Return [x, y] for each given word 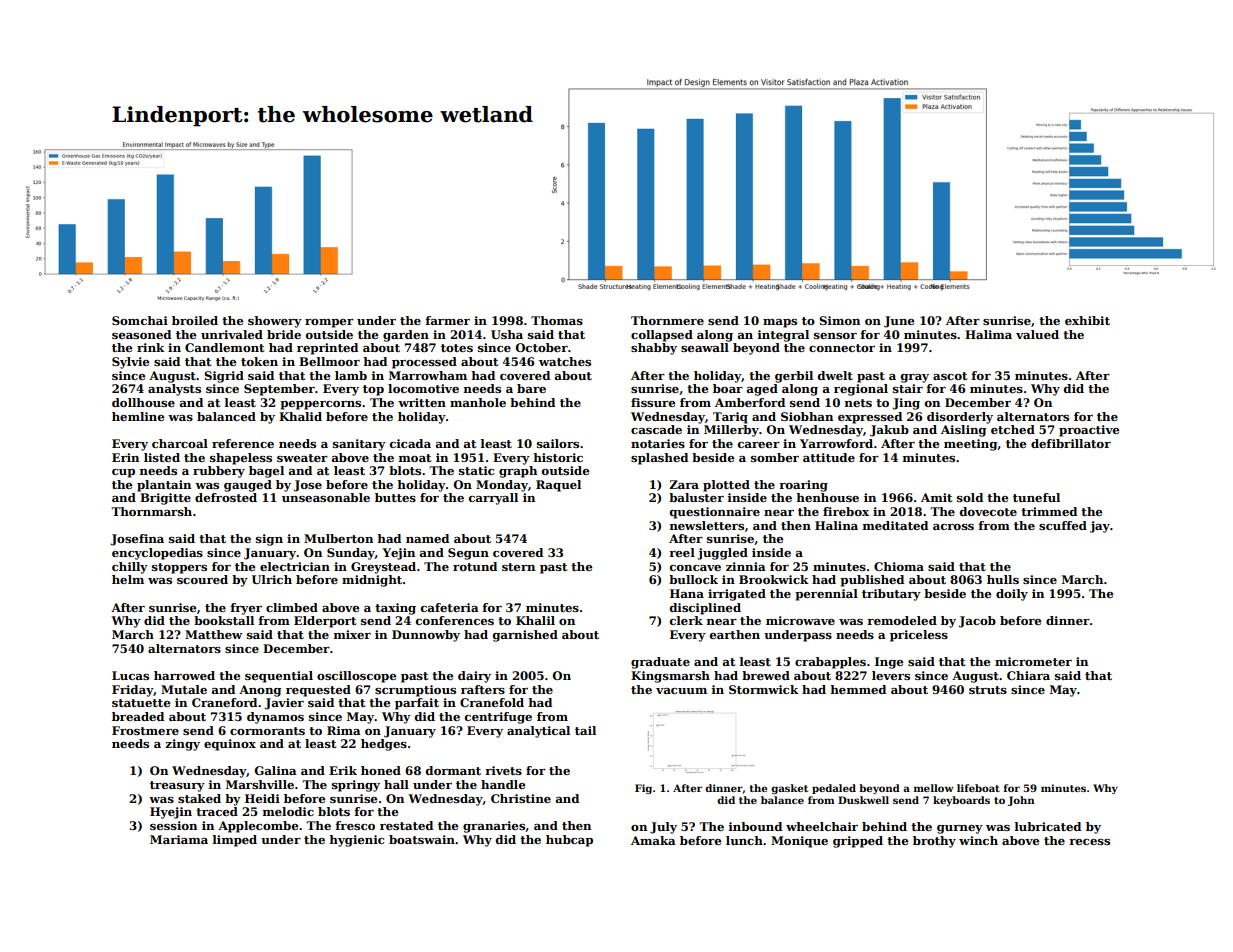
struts [988, 690]
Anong [260, 691]
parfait [417, 704]
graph [518, 472]
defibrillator [1071, 443]
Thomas [557, 320]
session [173, 825]
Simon [839, 320]
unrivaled [232, 334]
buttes [395, 497]
